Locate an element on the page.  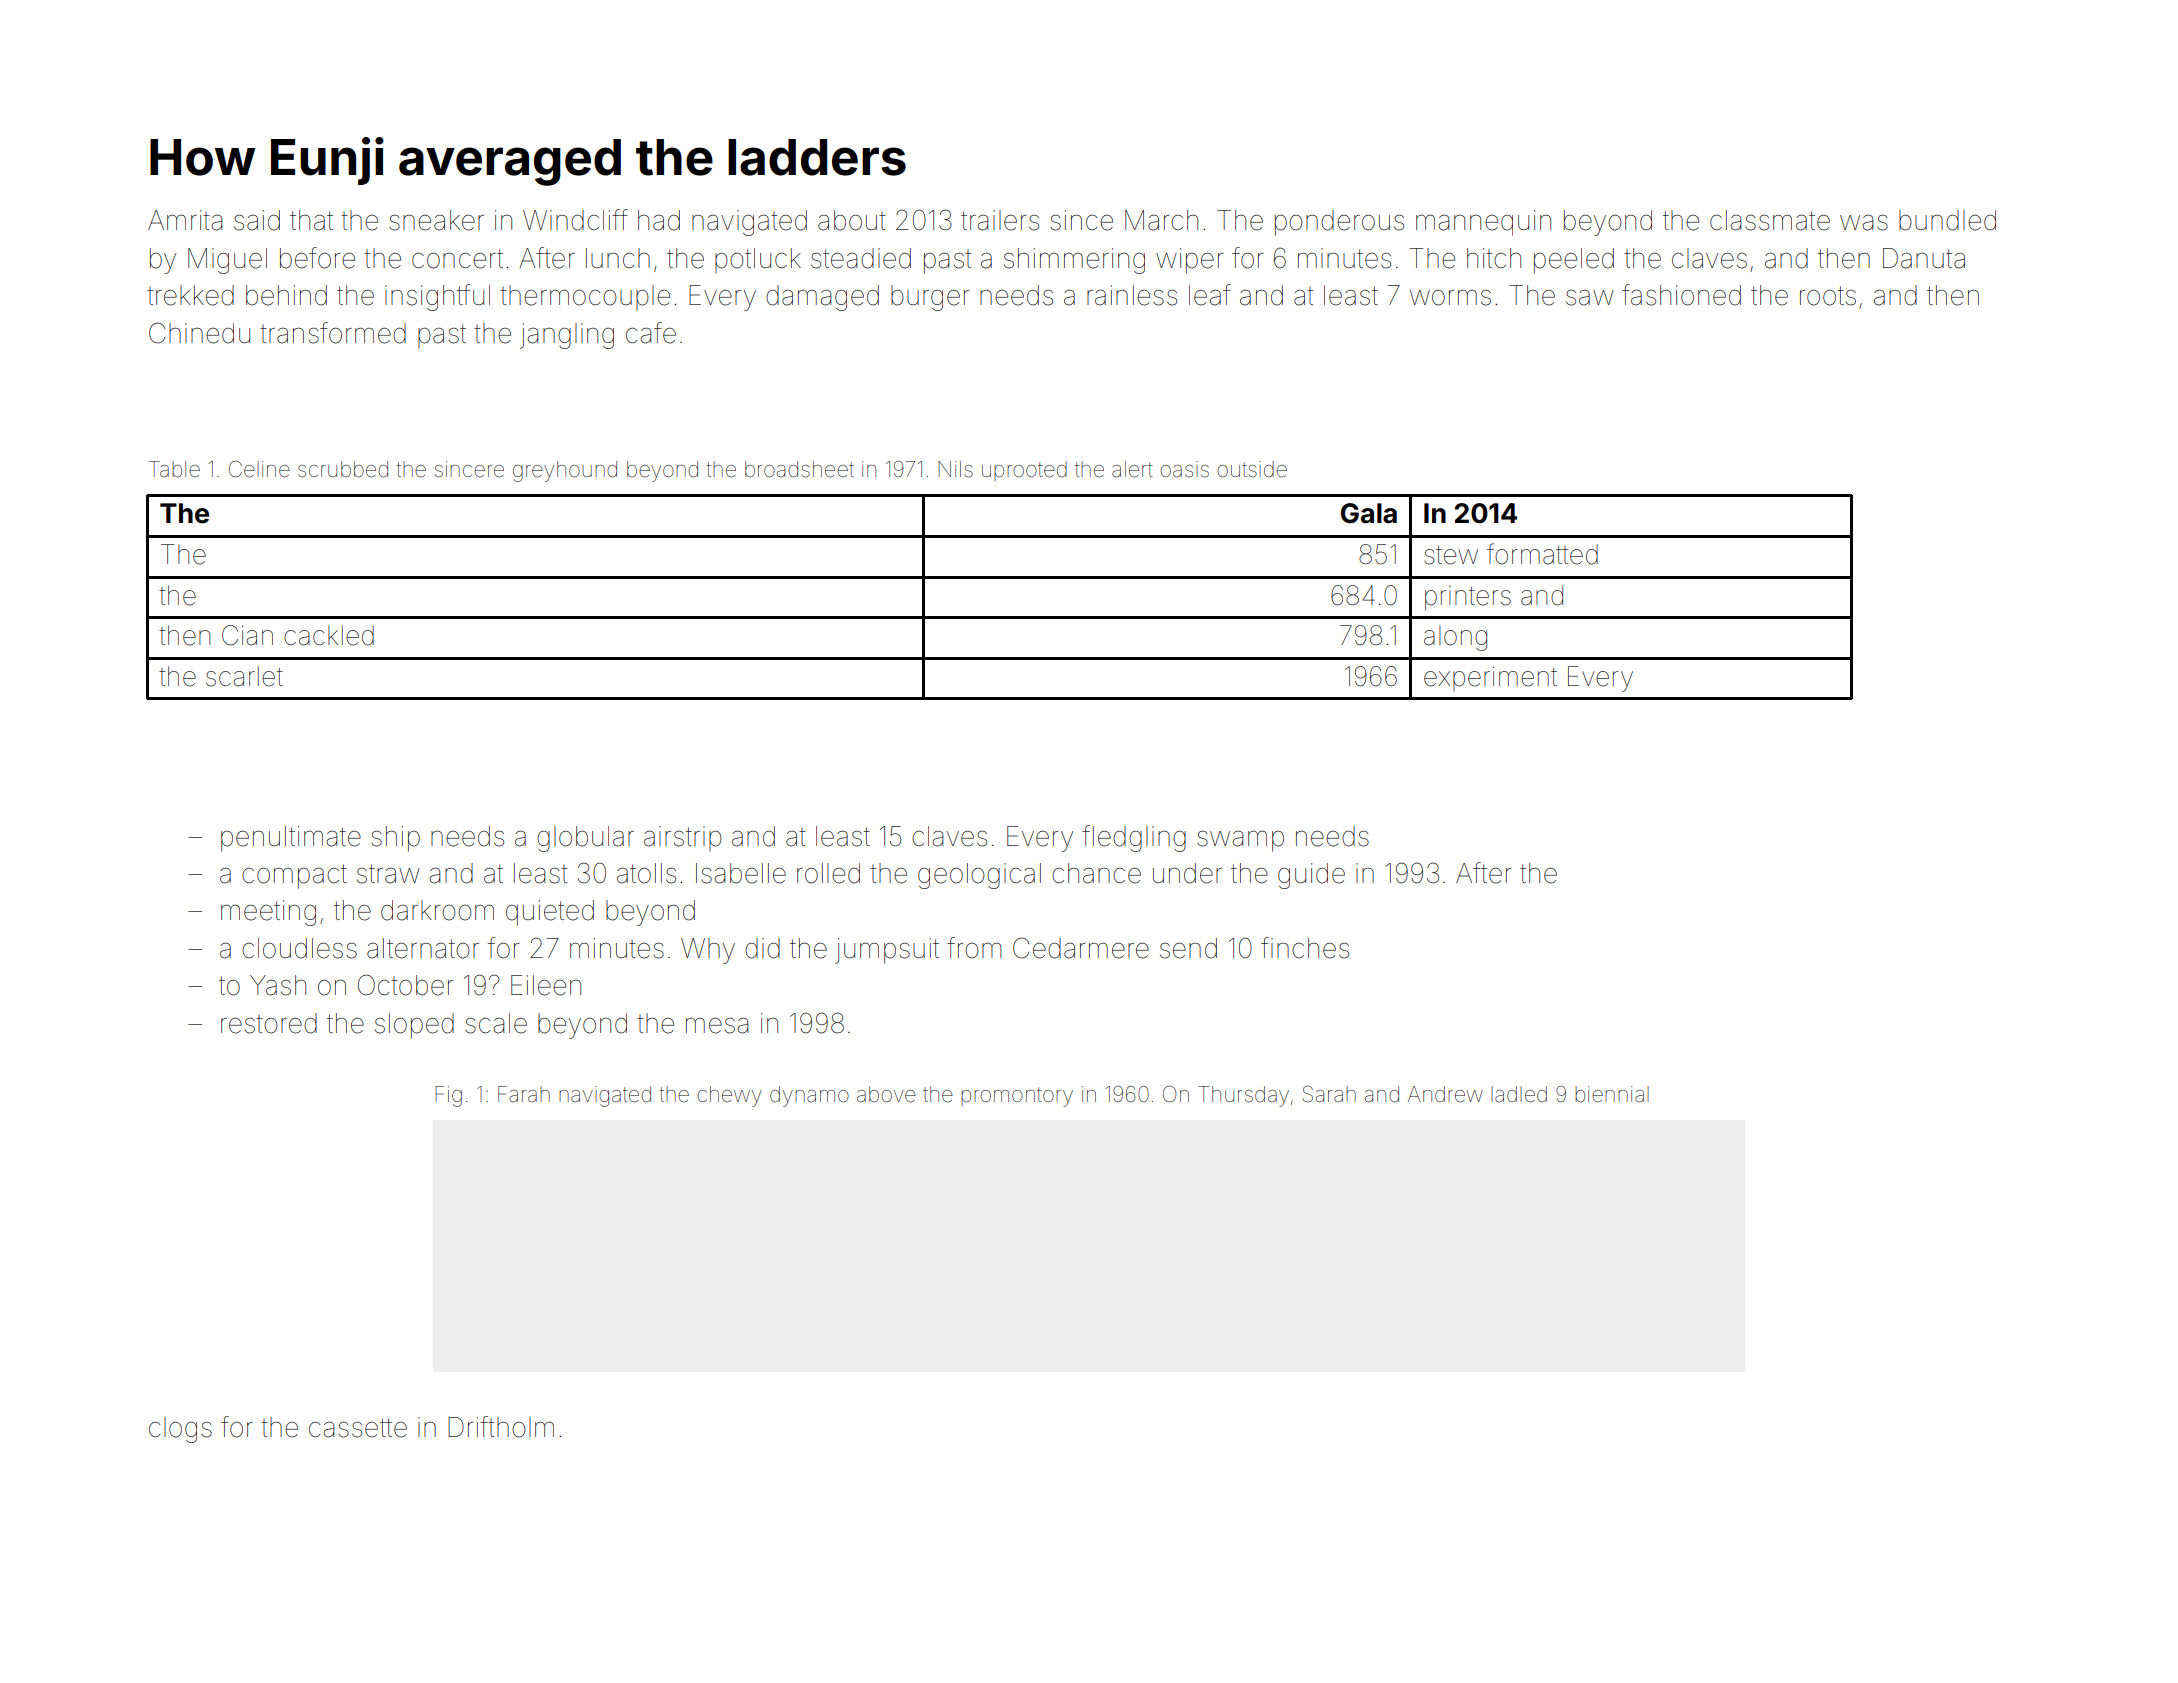
along is located at coordinates (1455, 638).
